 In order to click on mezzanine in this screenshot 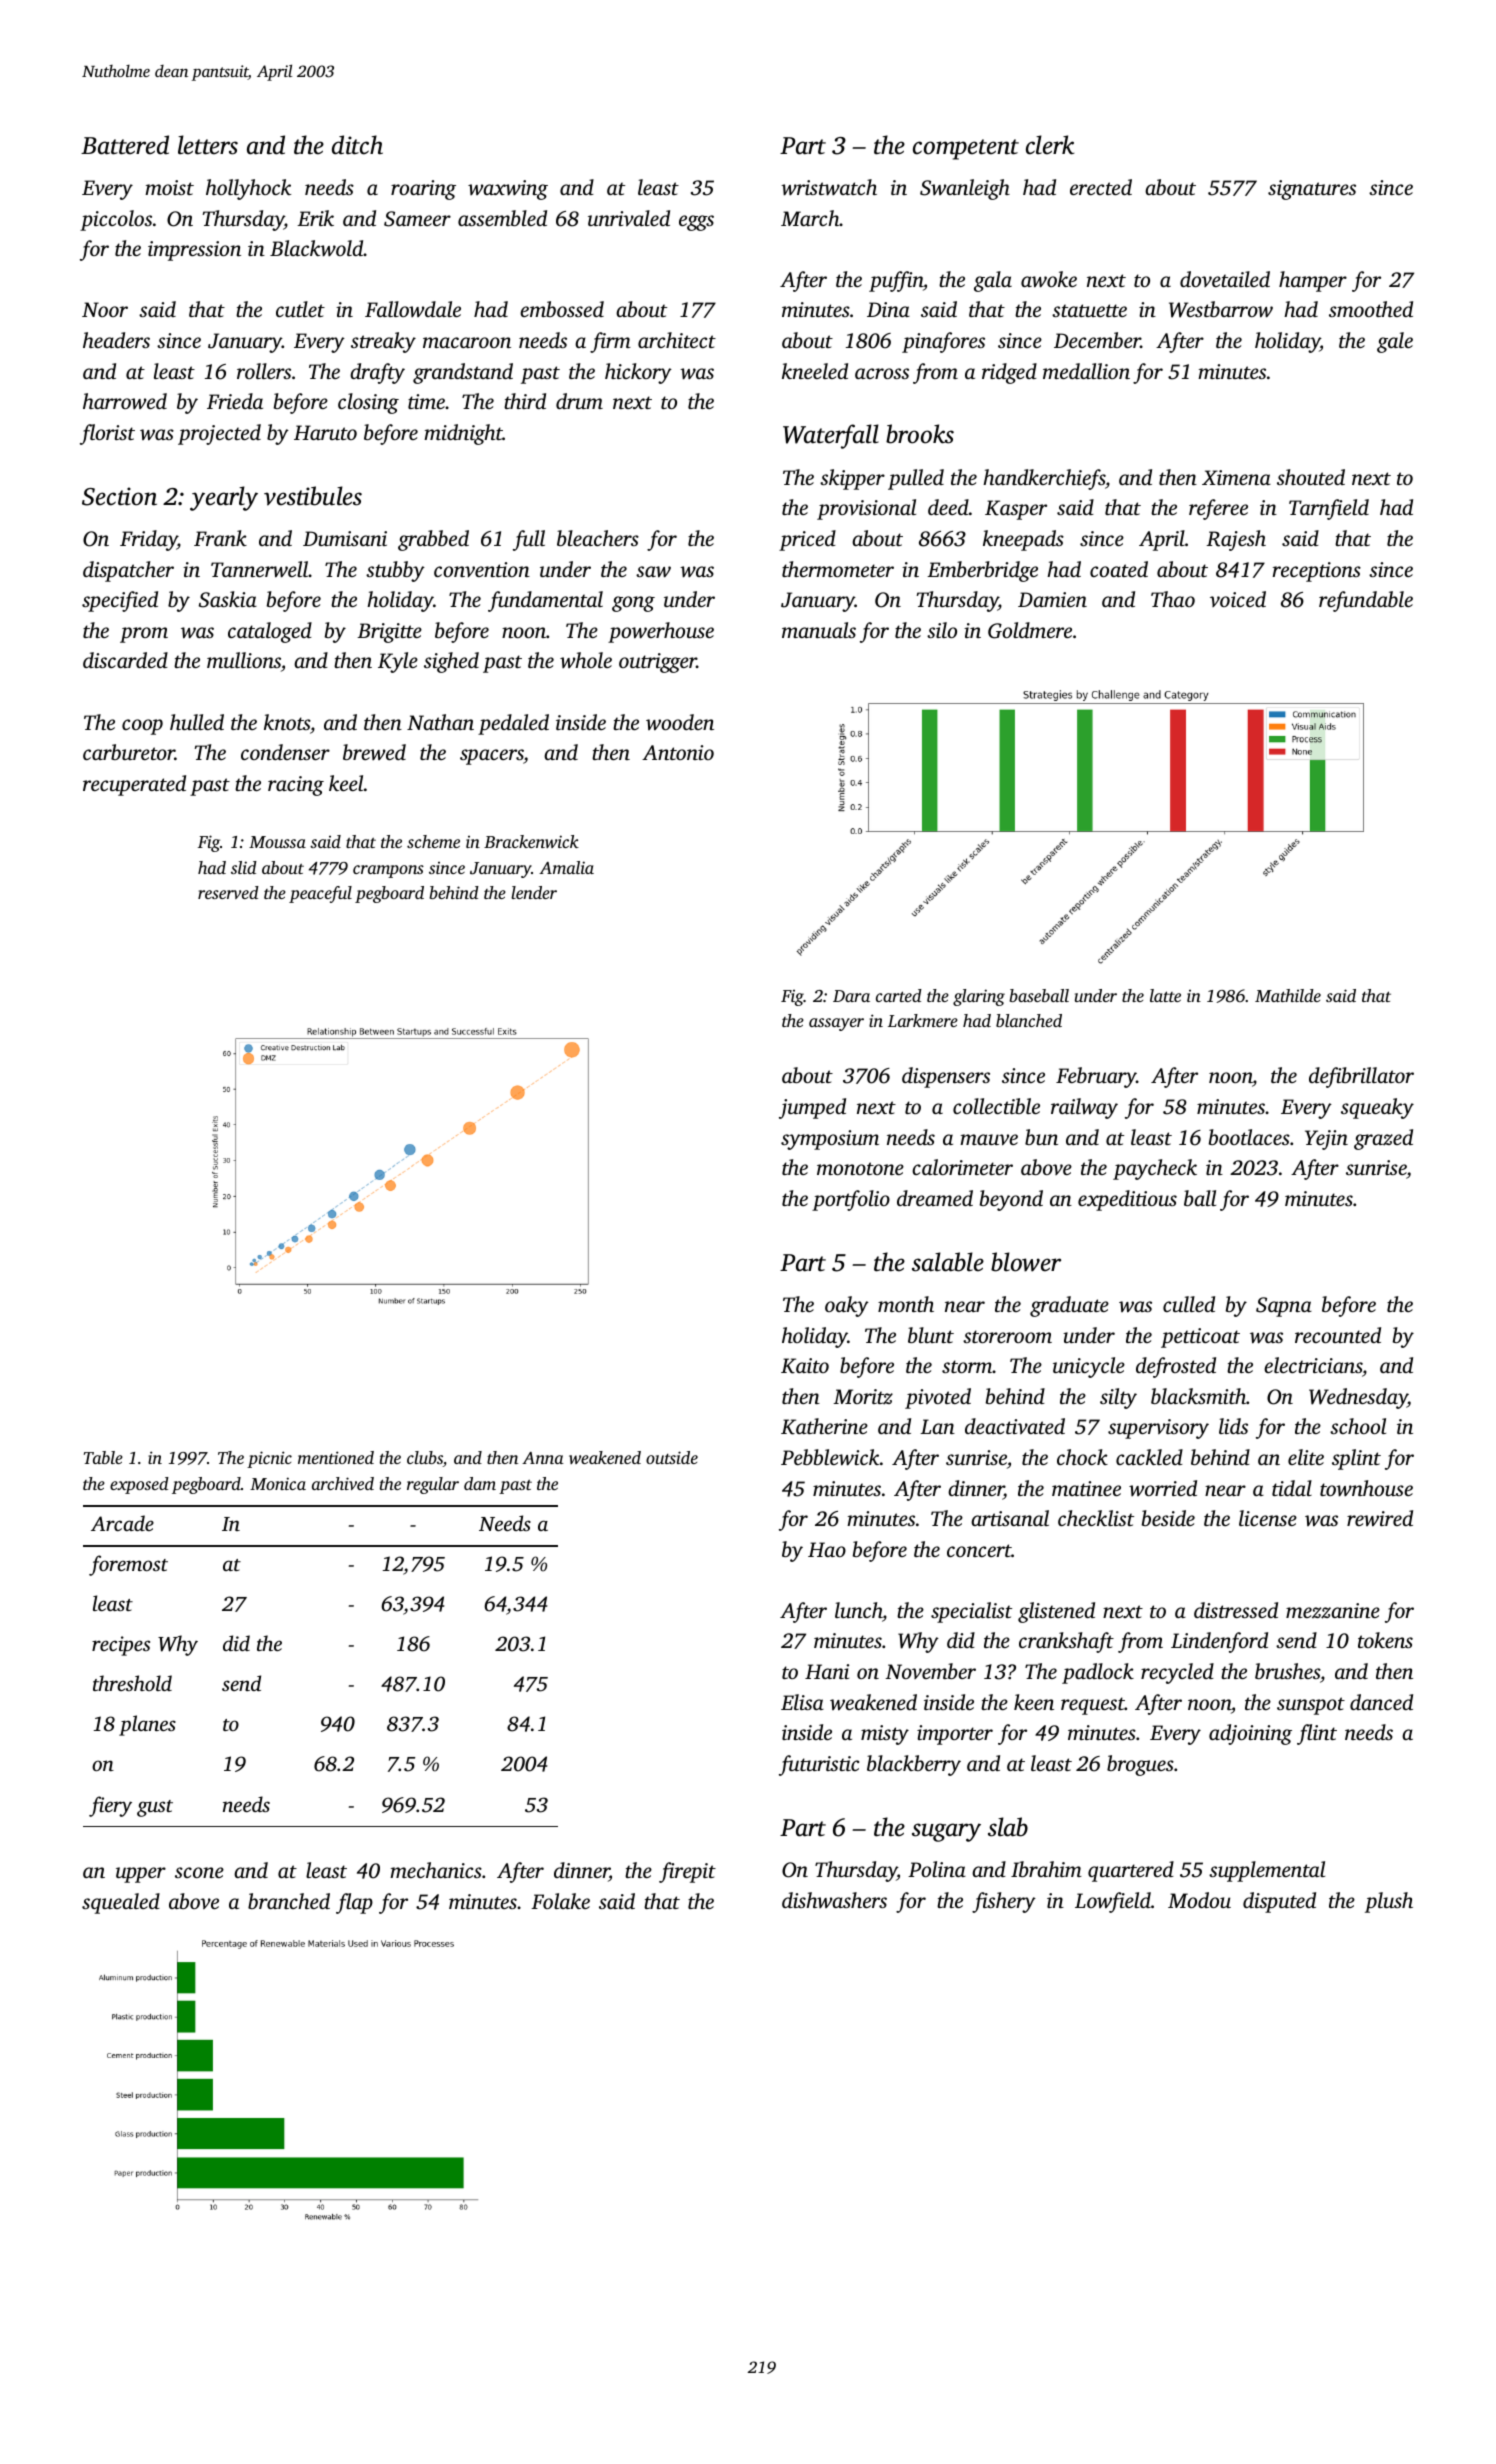, I will do `click(1333, 1611)`.
